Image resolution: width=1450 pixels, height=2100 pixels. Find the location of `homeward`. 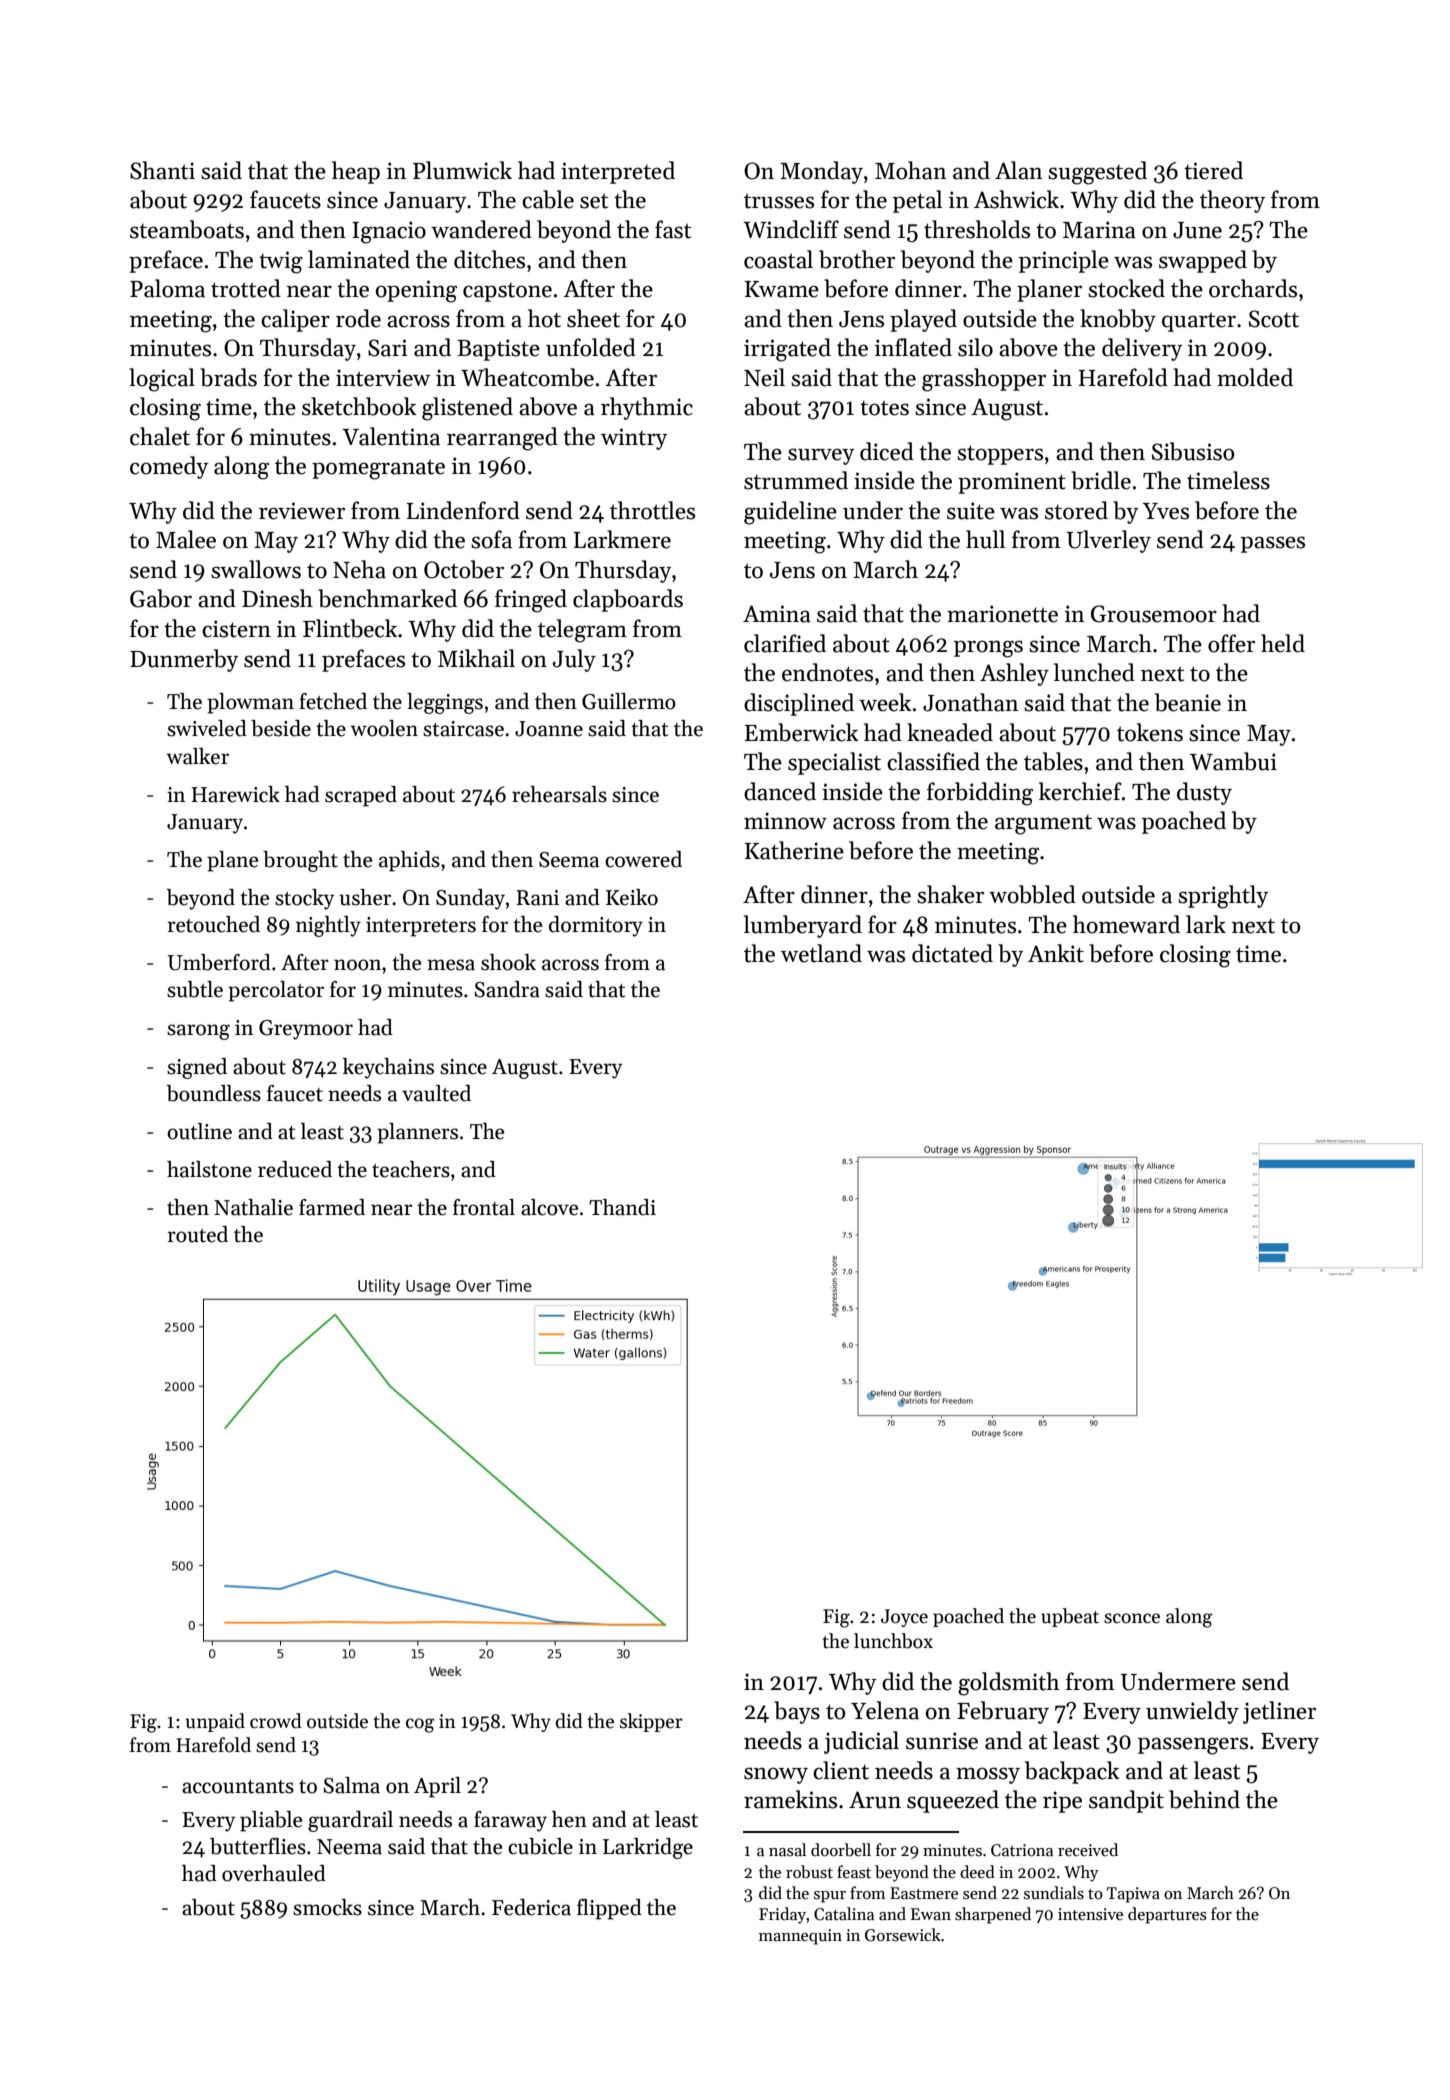

homeward is located at coordinates (1126, 924).
